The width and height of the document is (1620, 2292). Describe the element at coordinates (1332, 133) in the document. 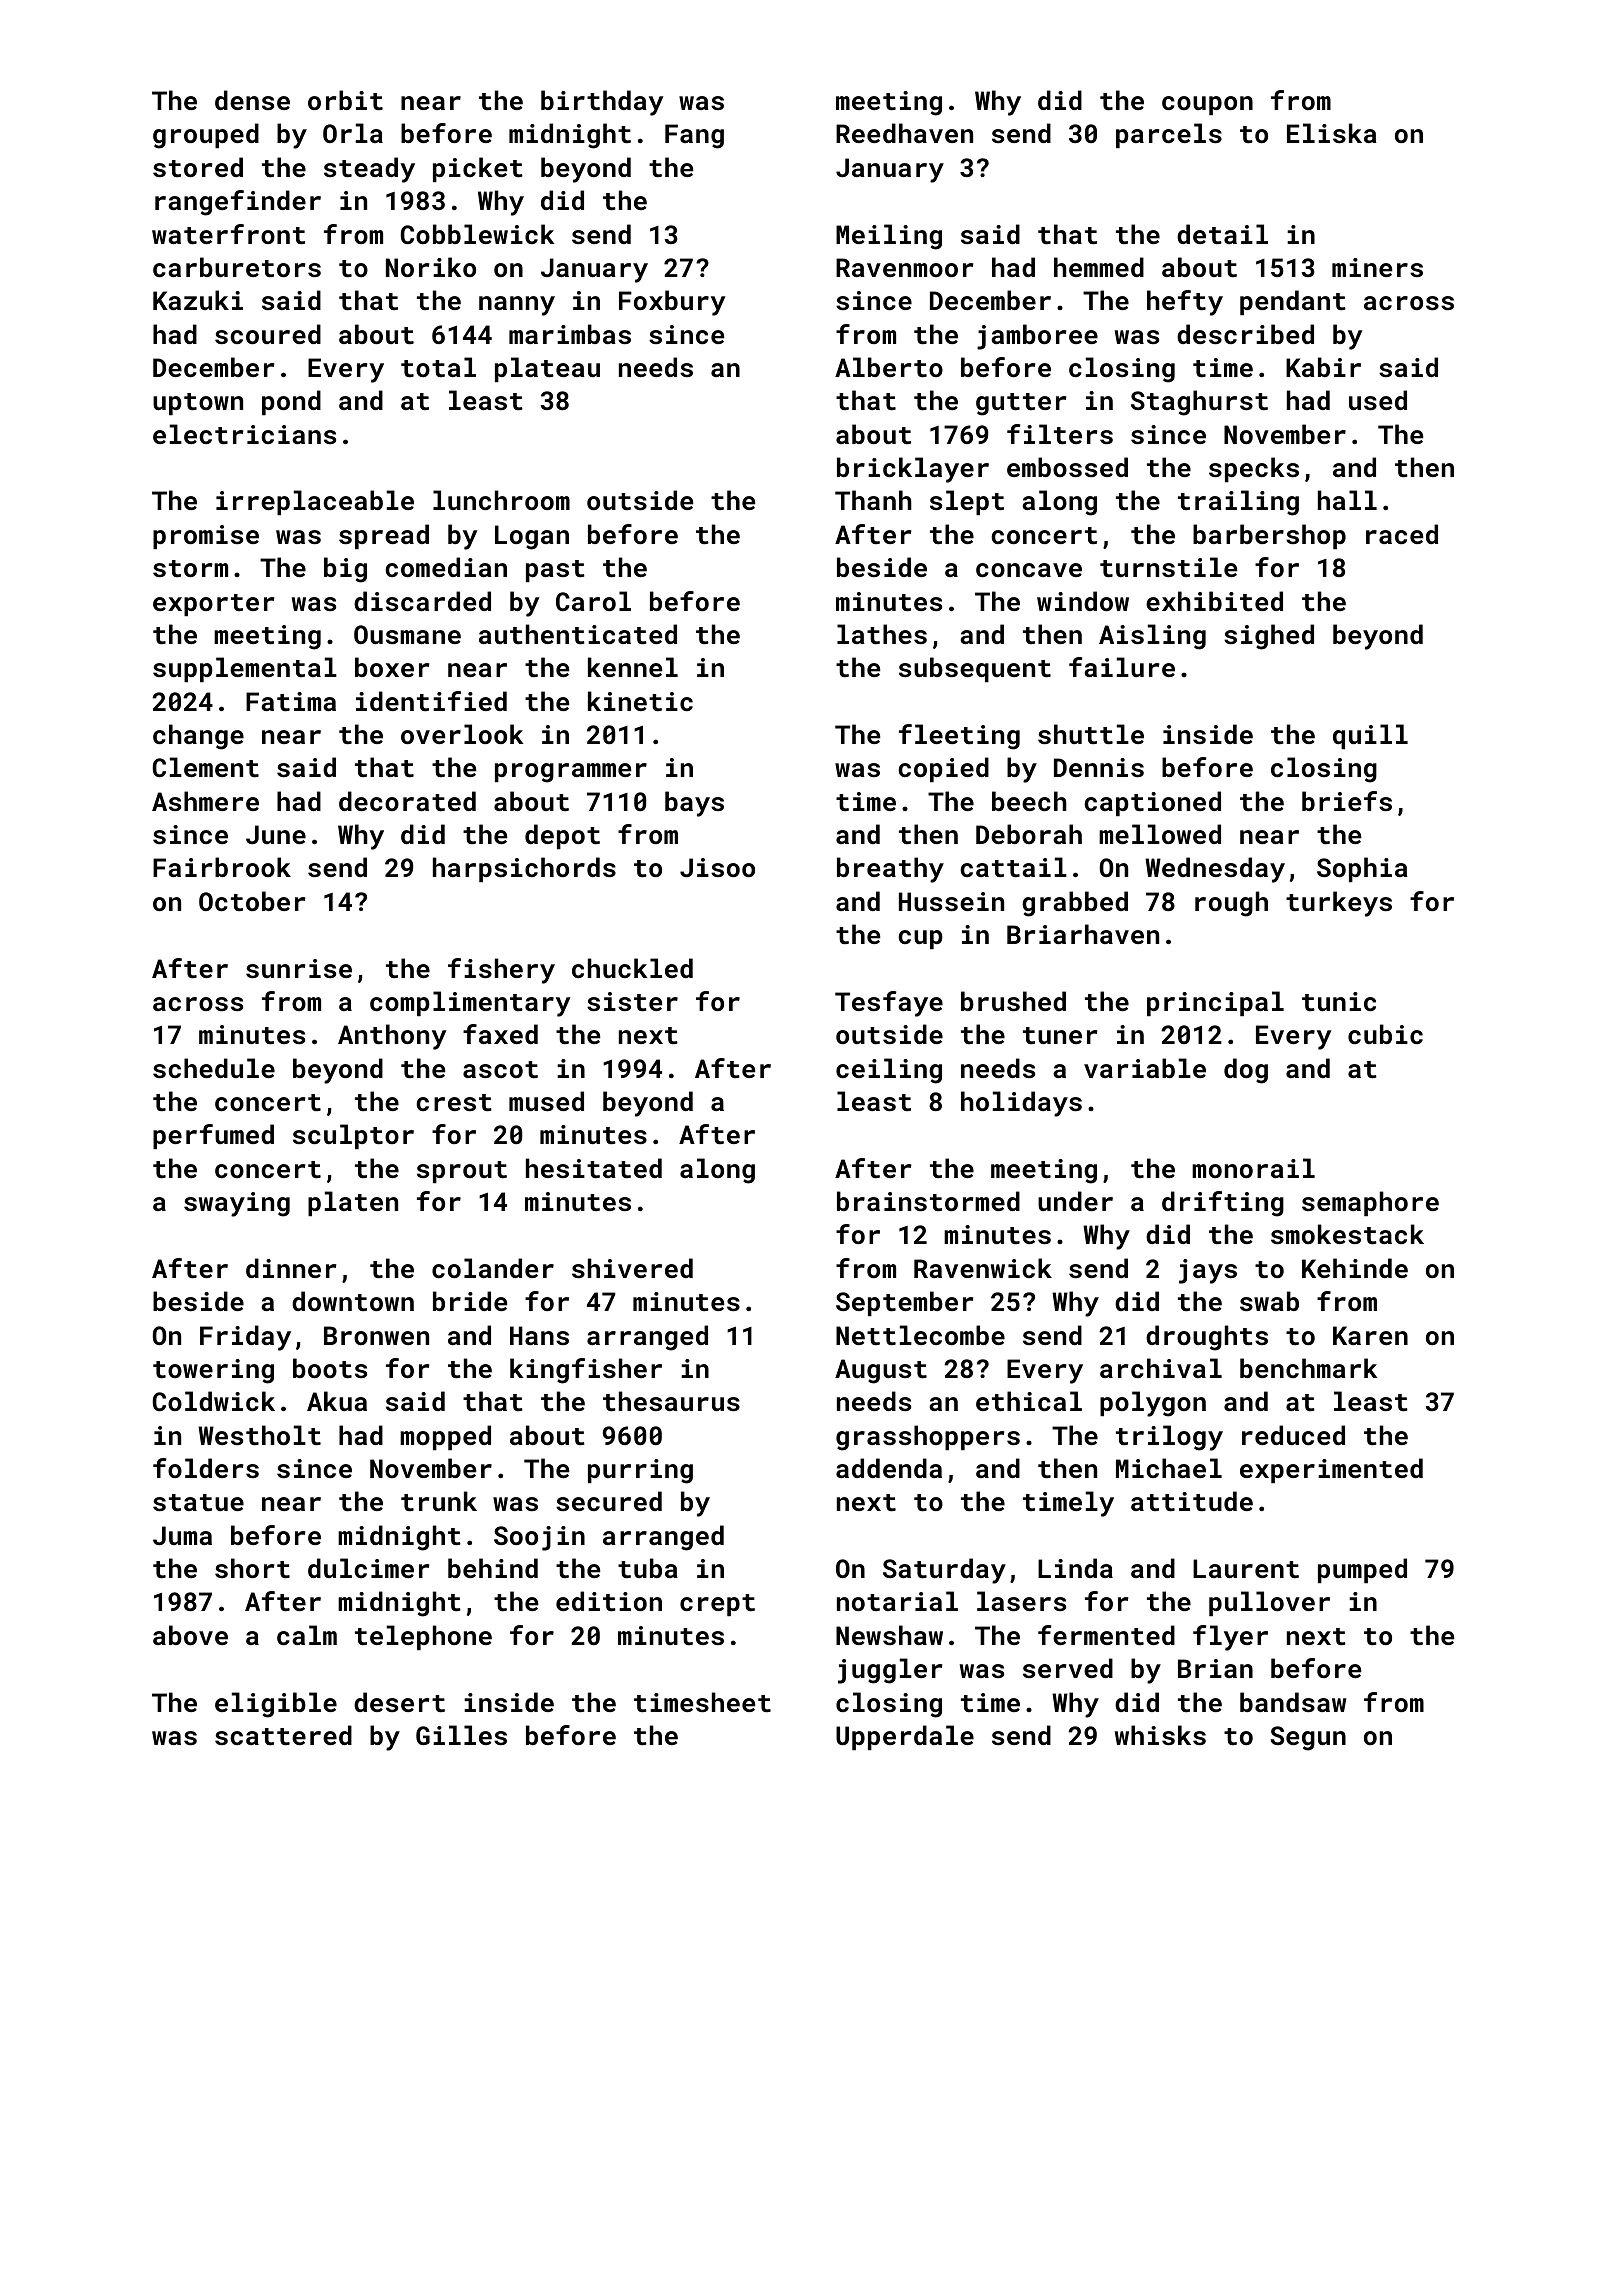

I see `Eliska` at that location.
